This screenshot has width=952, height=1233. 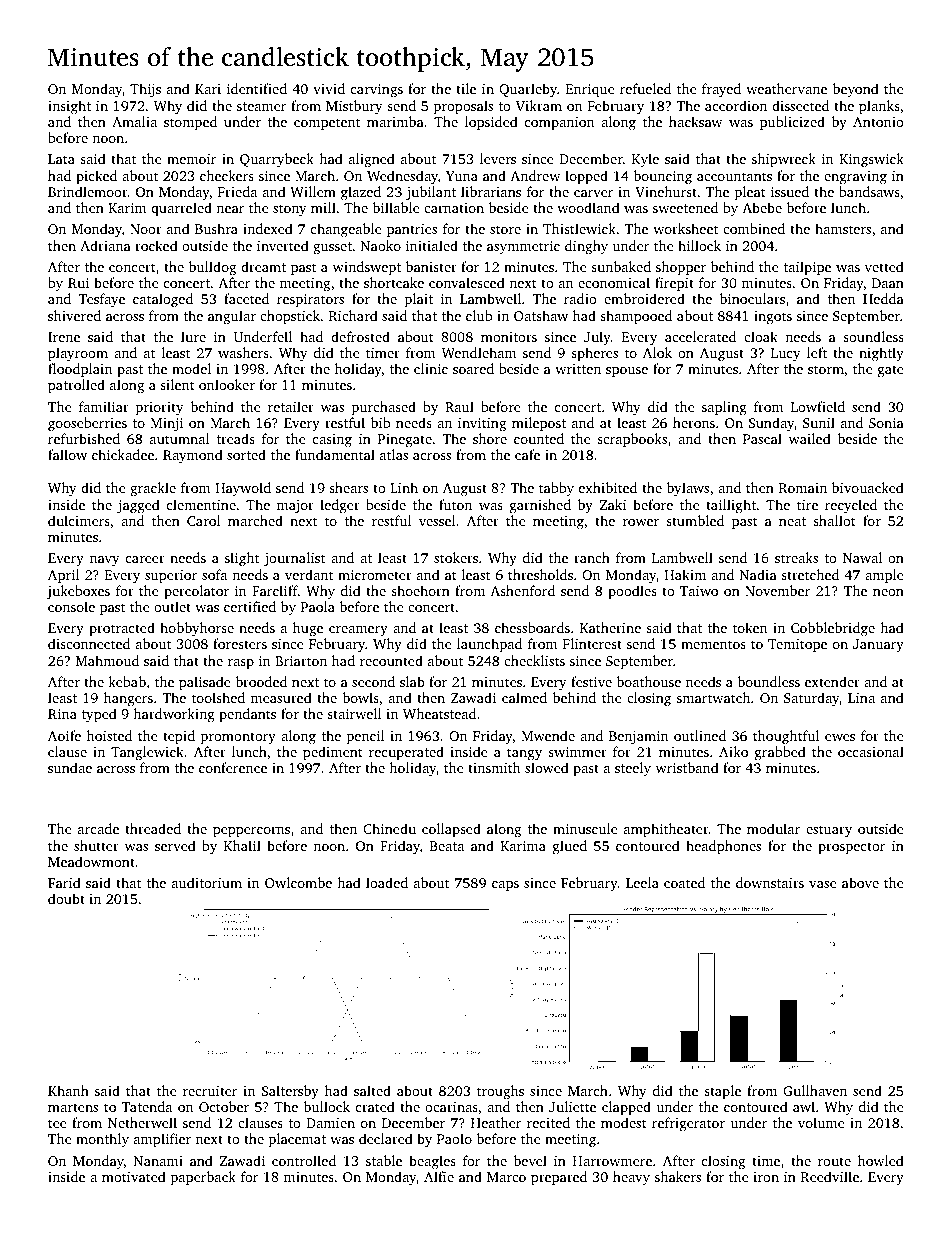 I want to click on Wendleham, so click(x=479, y=352).
